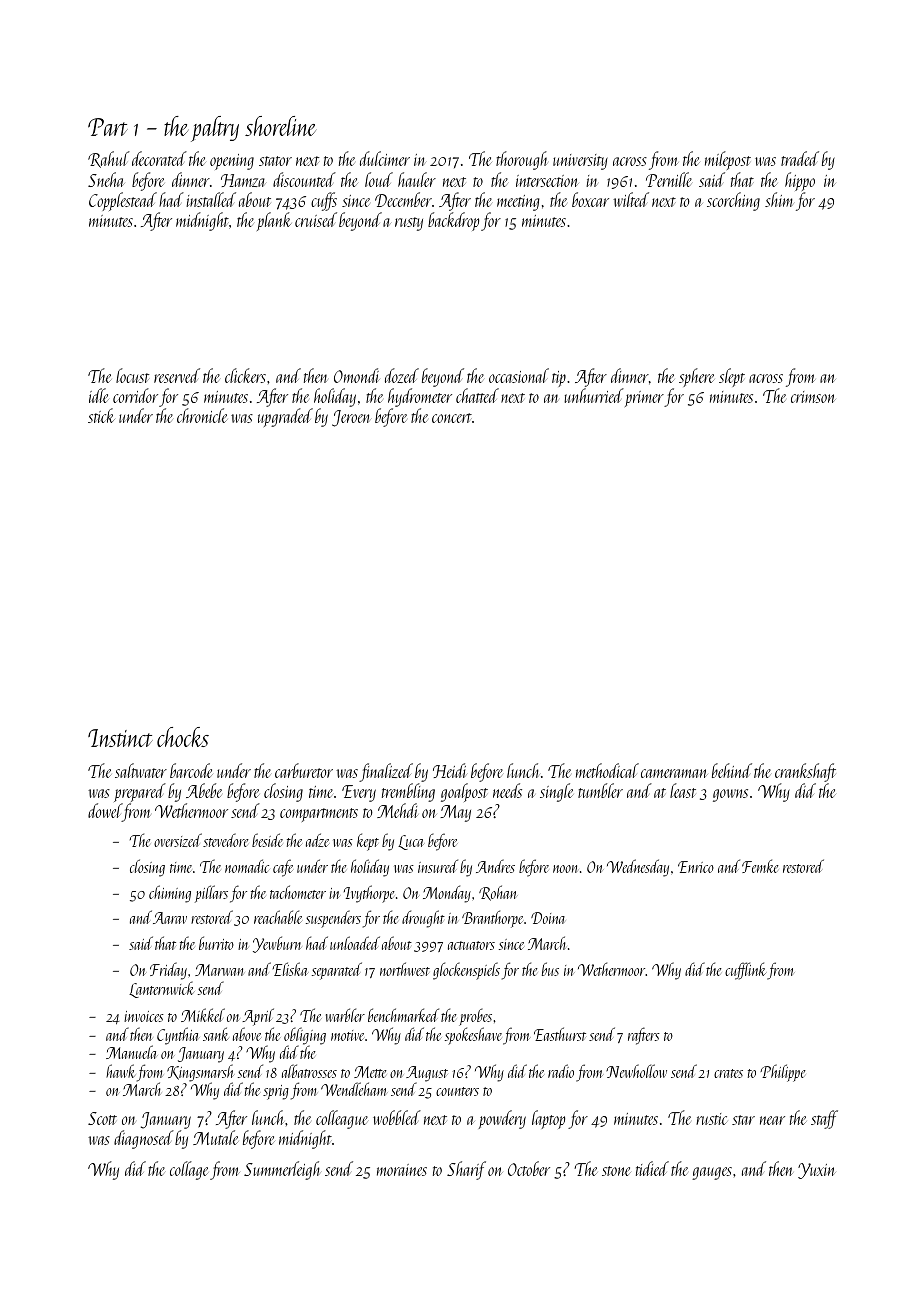 This screenshot has width=924, height=1311. I want to click on unhurried, so click(593, 396).
